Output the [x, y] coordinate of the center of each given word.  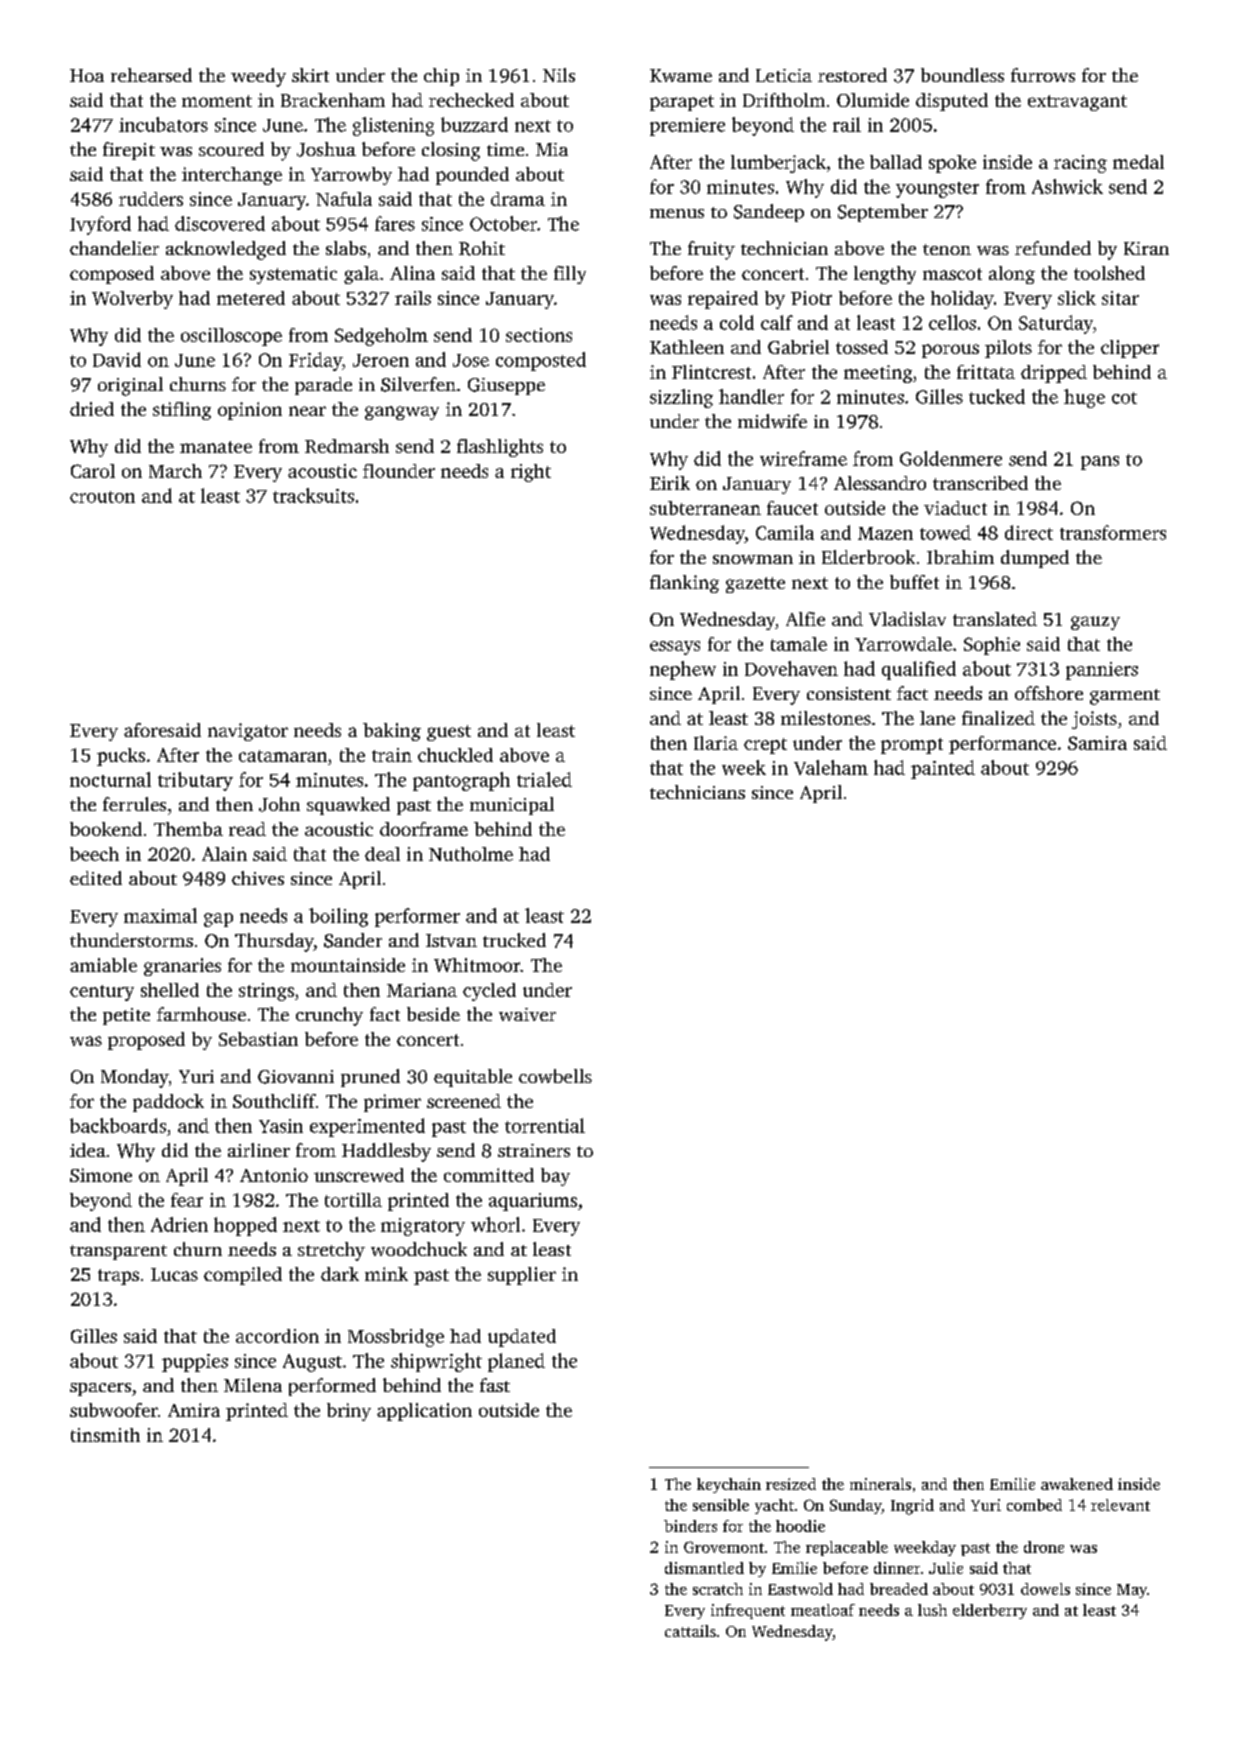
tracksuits [313, 495]
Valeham [831, 767]
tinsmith [105, 1435]
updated [522, 1338]
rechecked [471, 100]
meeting [878, 374]
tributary [195, 781]
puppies [195, 1363]
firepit [129, 151]
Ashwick [1067, 186]
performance [1002, 745]
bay [555, 1177]
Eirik [670, 483]
